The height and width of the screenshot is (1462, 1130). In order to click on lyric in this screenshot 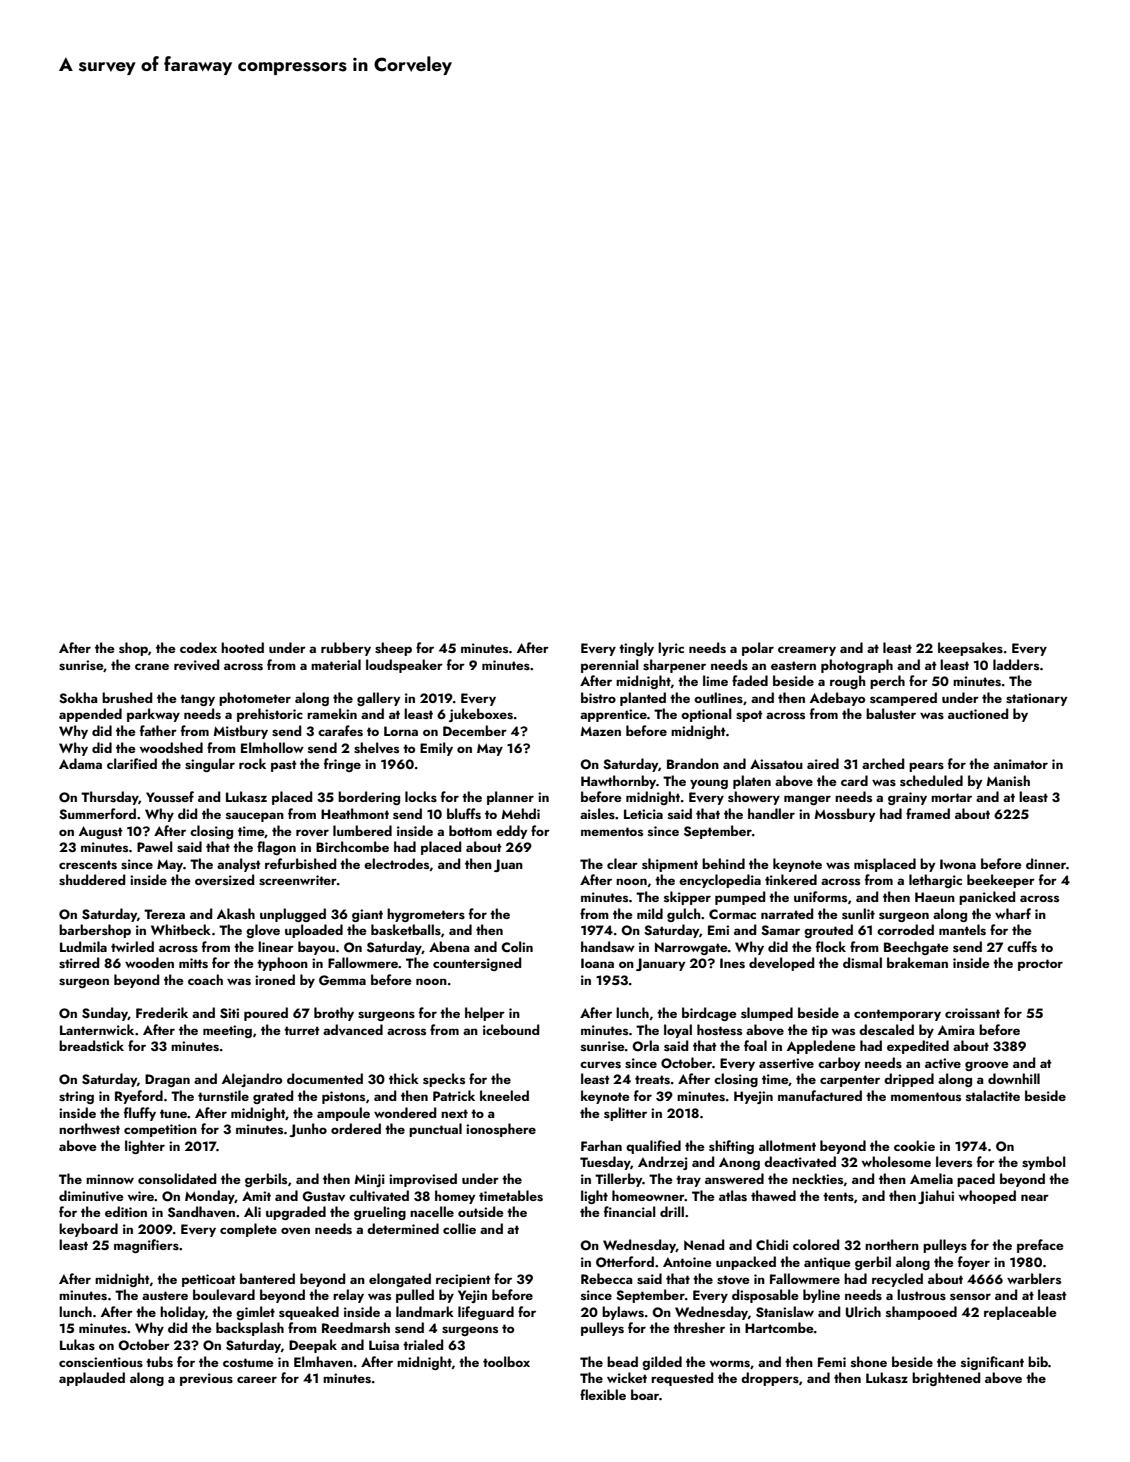, I will do `click(671, 649)`.
